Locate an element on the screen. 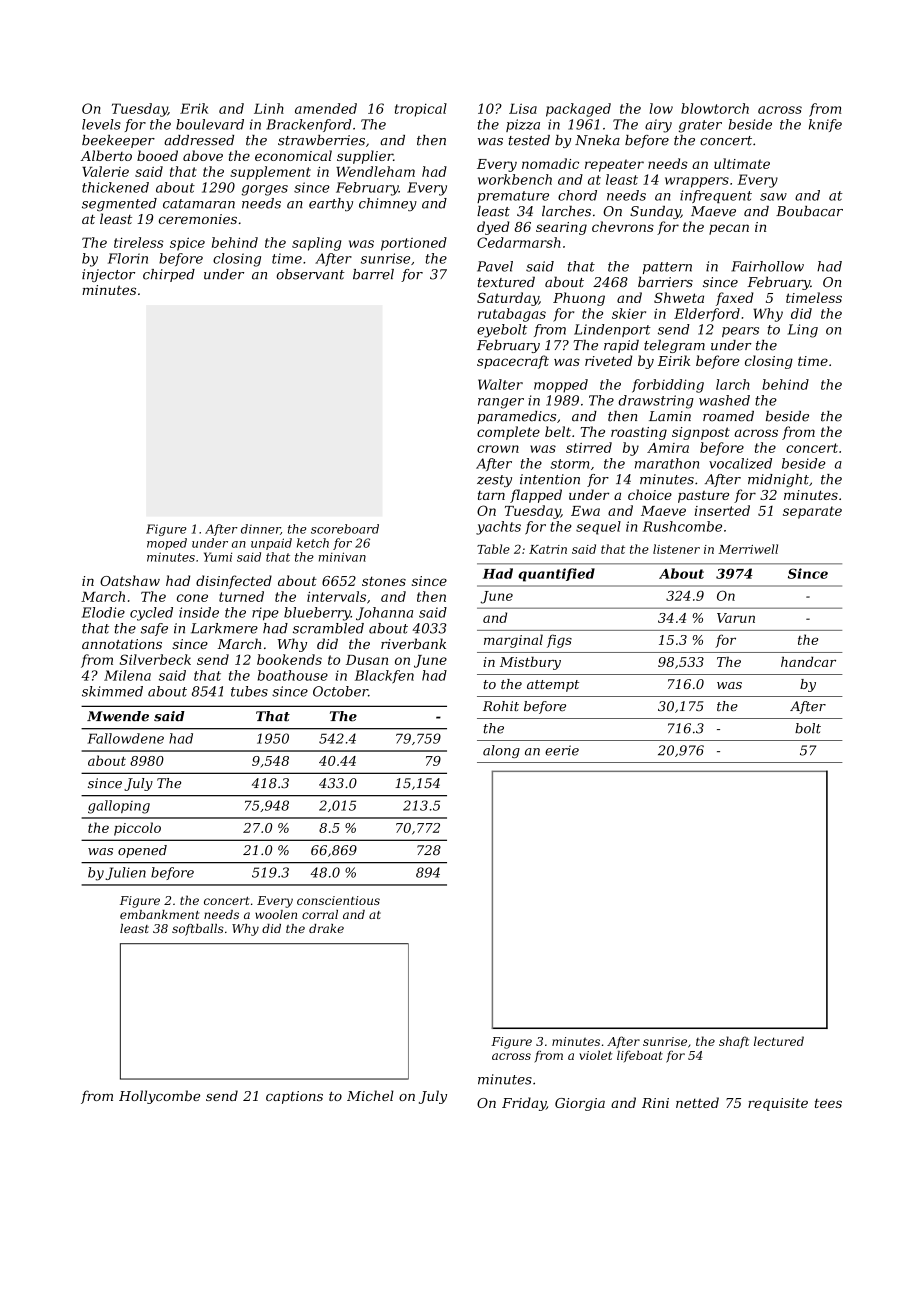 The height and width of the screenshot is (1308, 924). rutabagas is located at coordinates (512, 315).
